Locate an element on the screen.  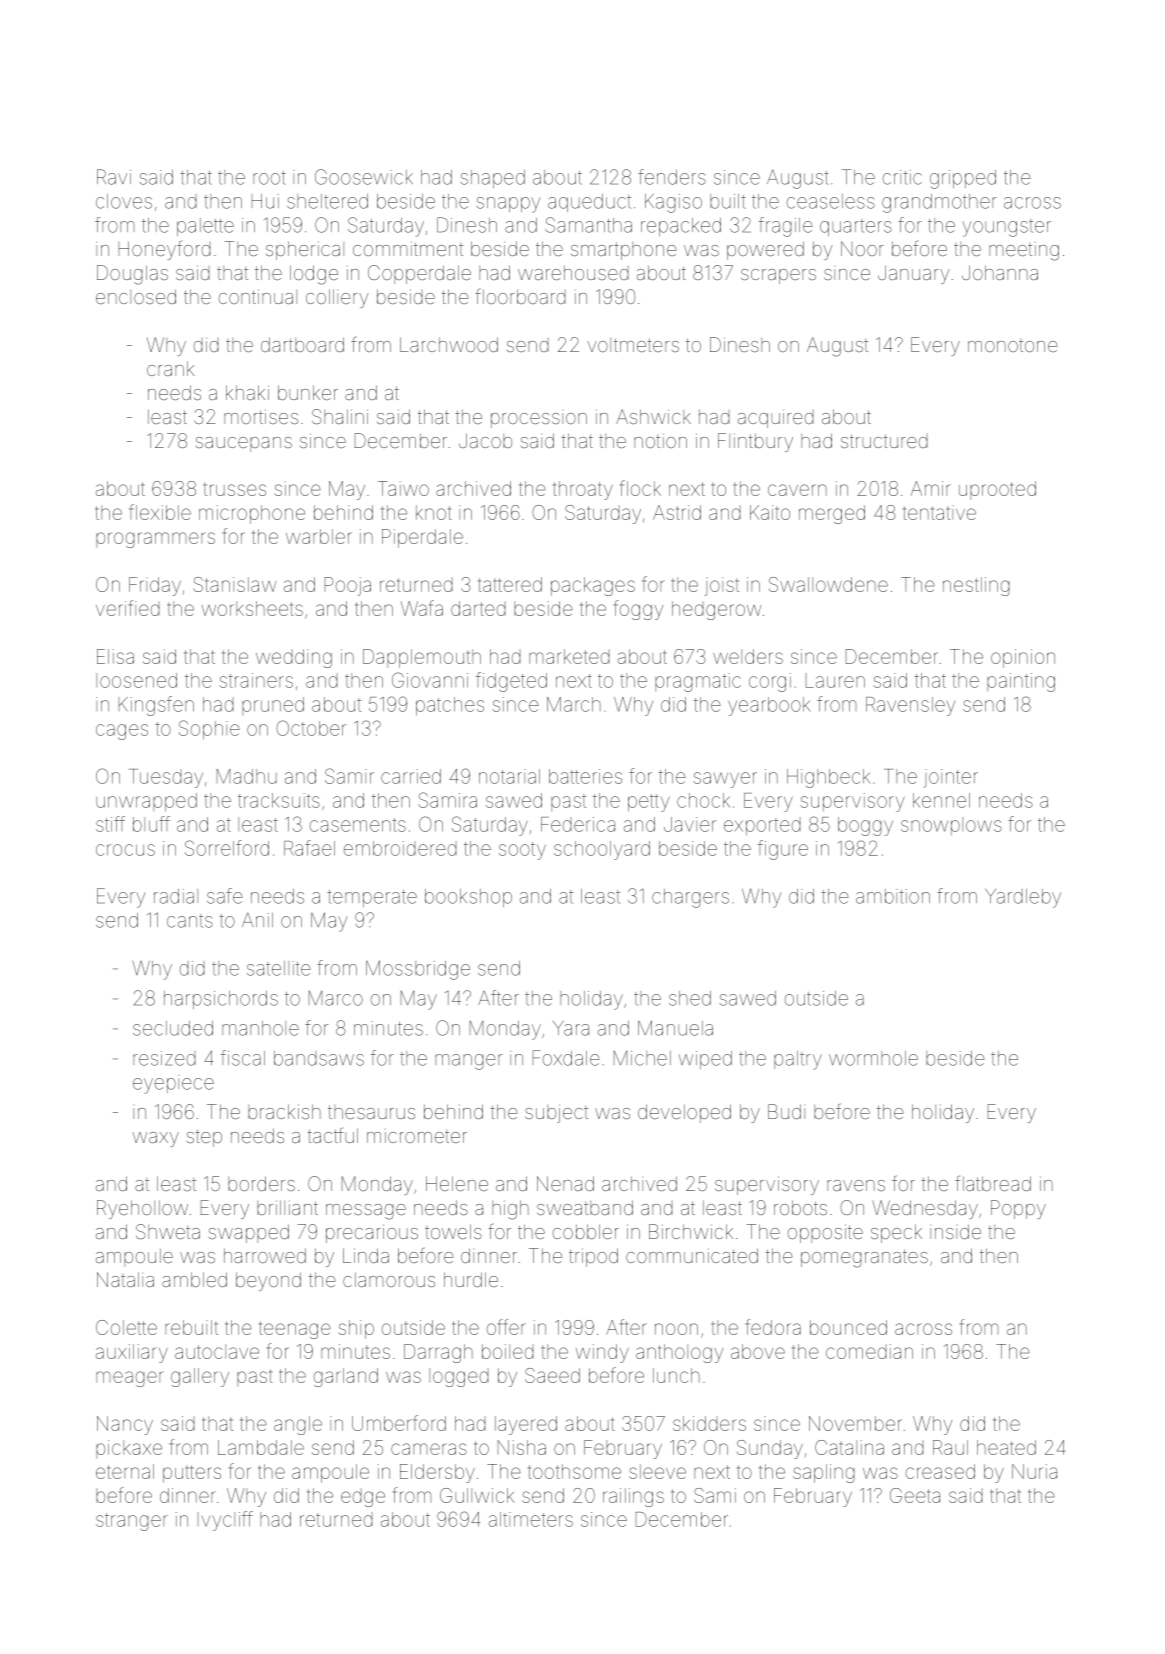
continual is located at coordinates (258, 296).
